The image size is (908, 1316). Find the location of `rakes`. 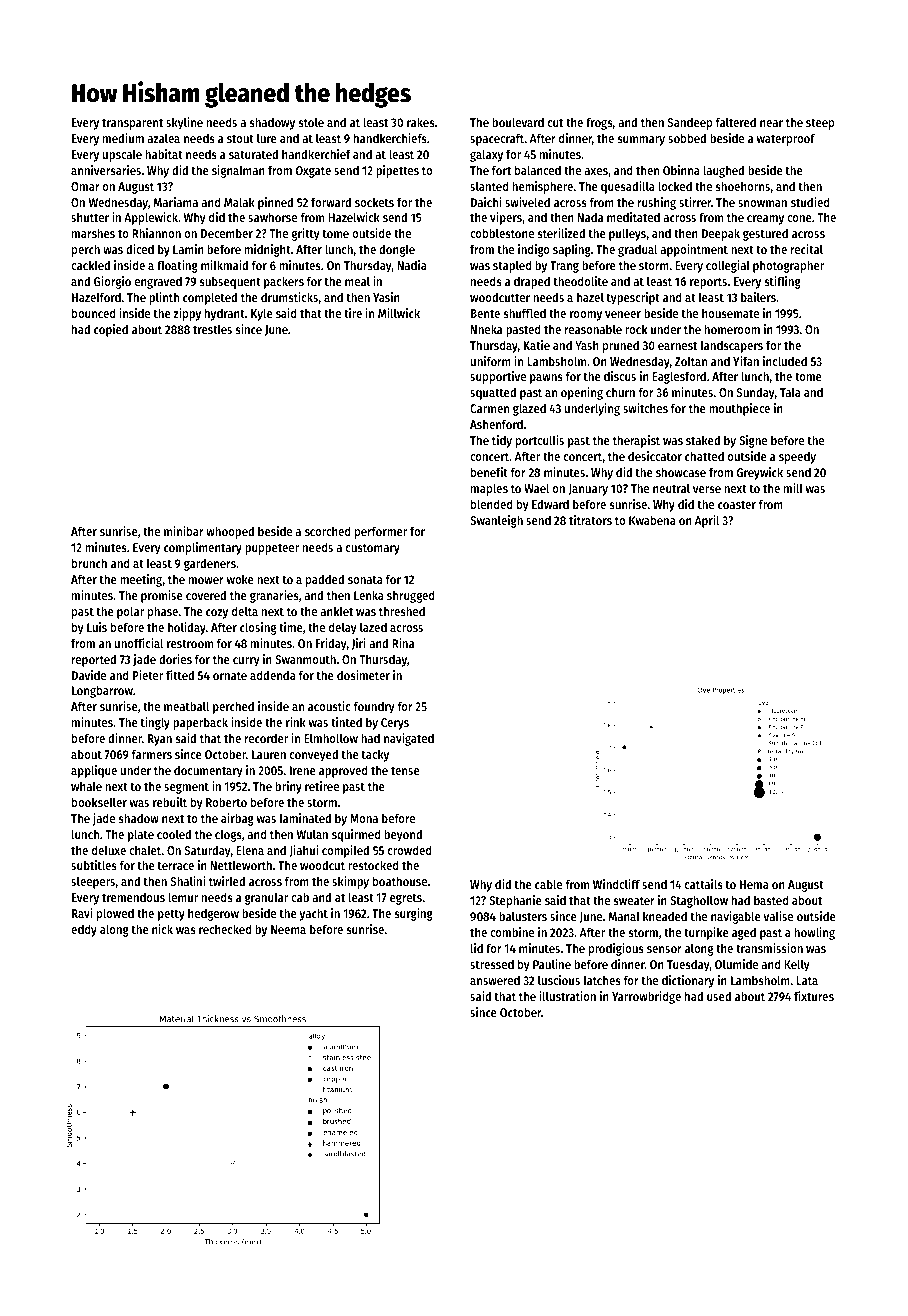

rakes is located at coordinates (421, 122).
